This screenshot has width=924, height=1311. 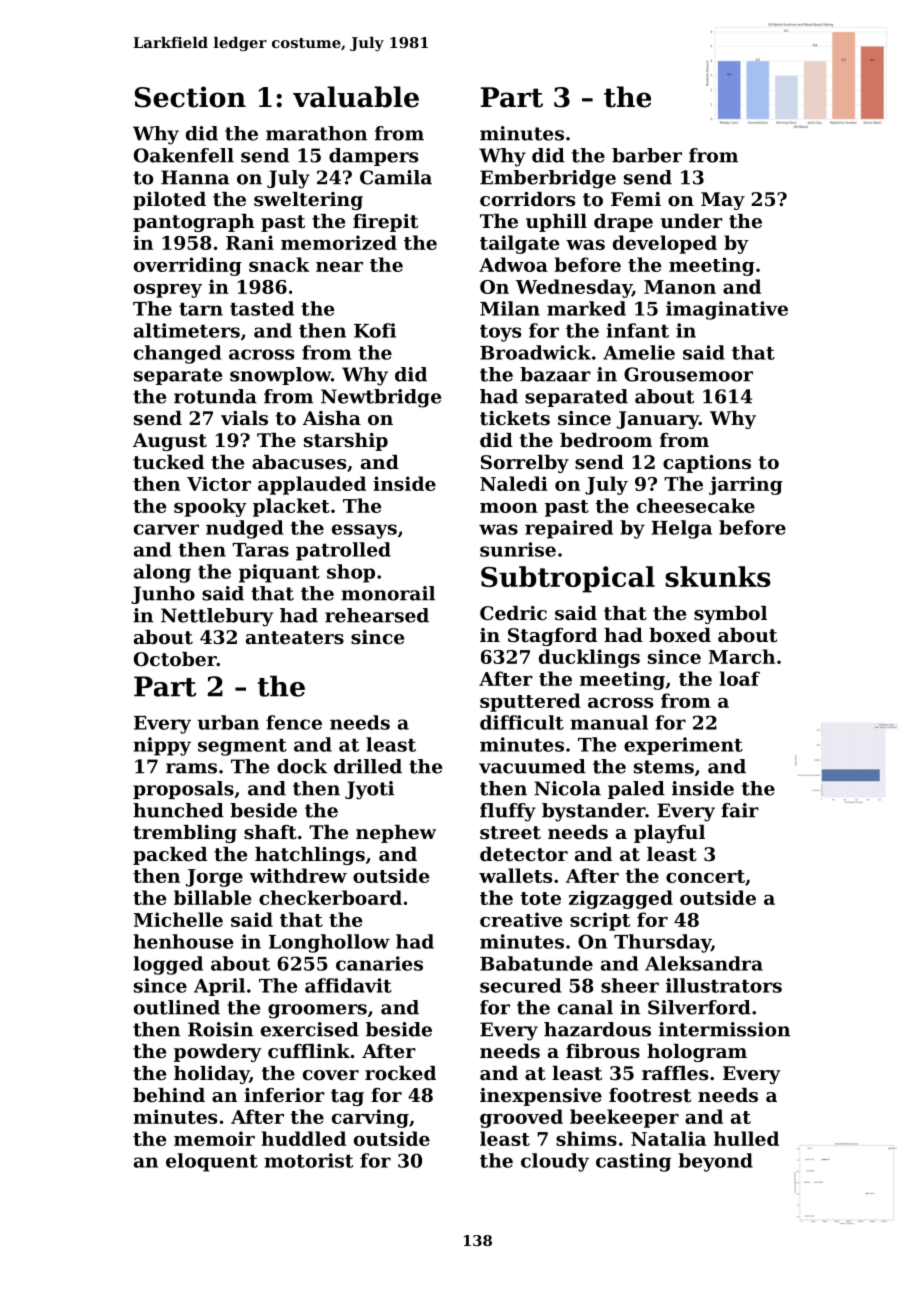 What do you see at coordinates (746, 1138) in the screenshot?
I see `hulled` at bounding box center [746, 1138].
